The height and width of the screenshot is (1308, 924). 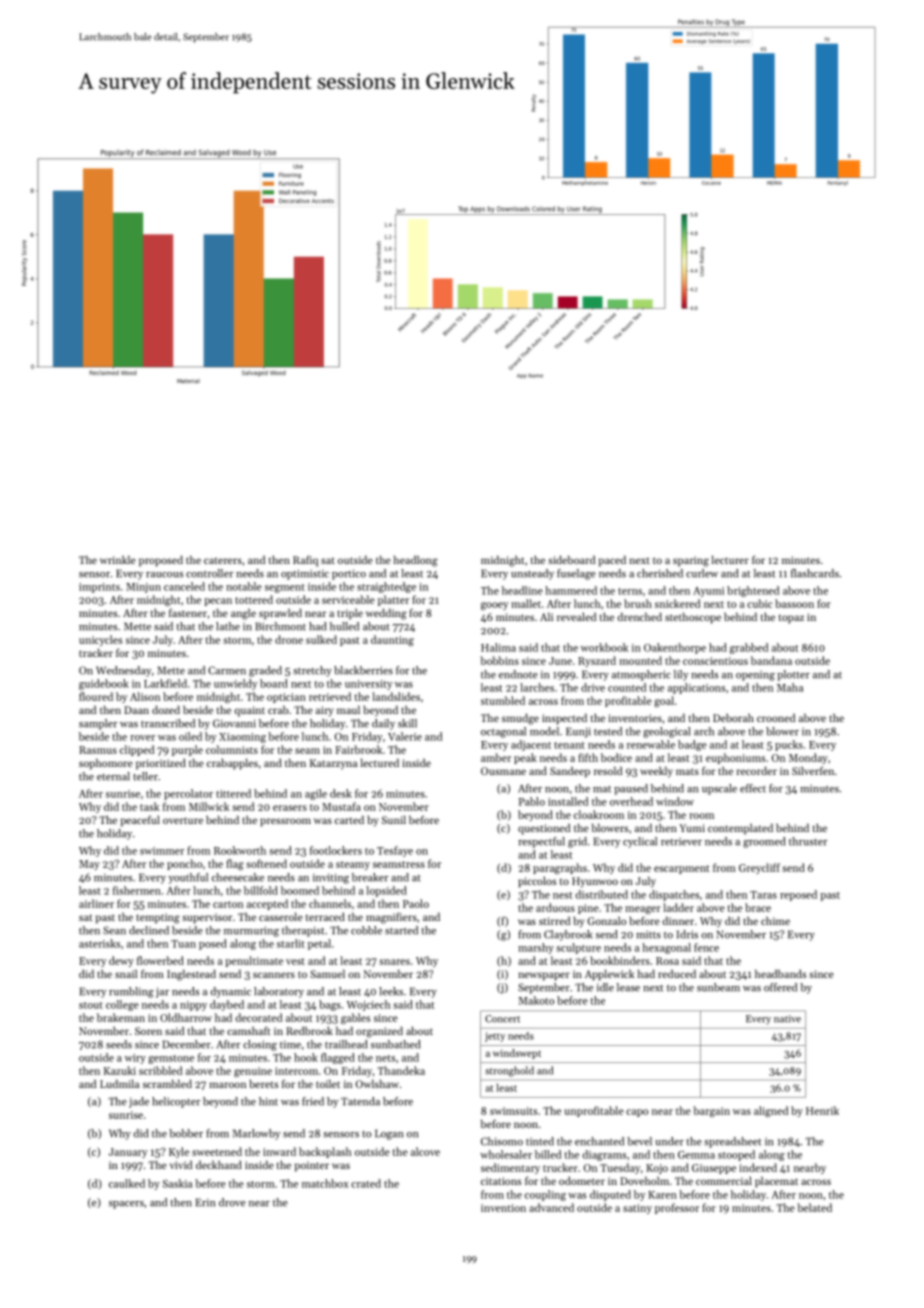 What do you see at coordinates (158, 918) in the screenshot?
I see `tempting` at bounding box center [158, 918].
